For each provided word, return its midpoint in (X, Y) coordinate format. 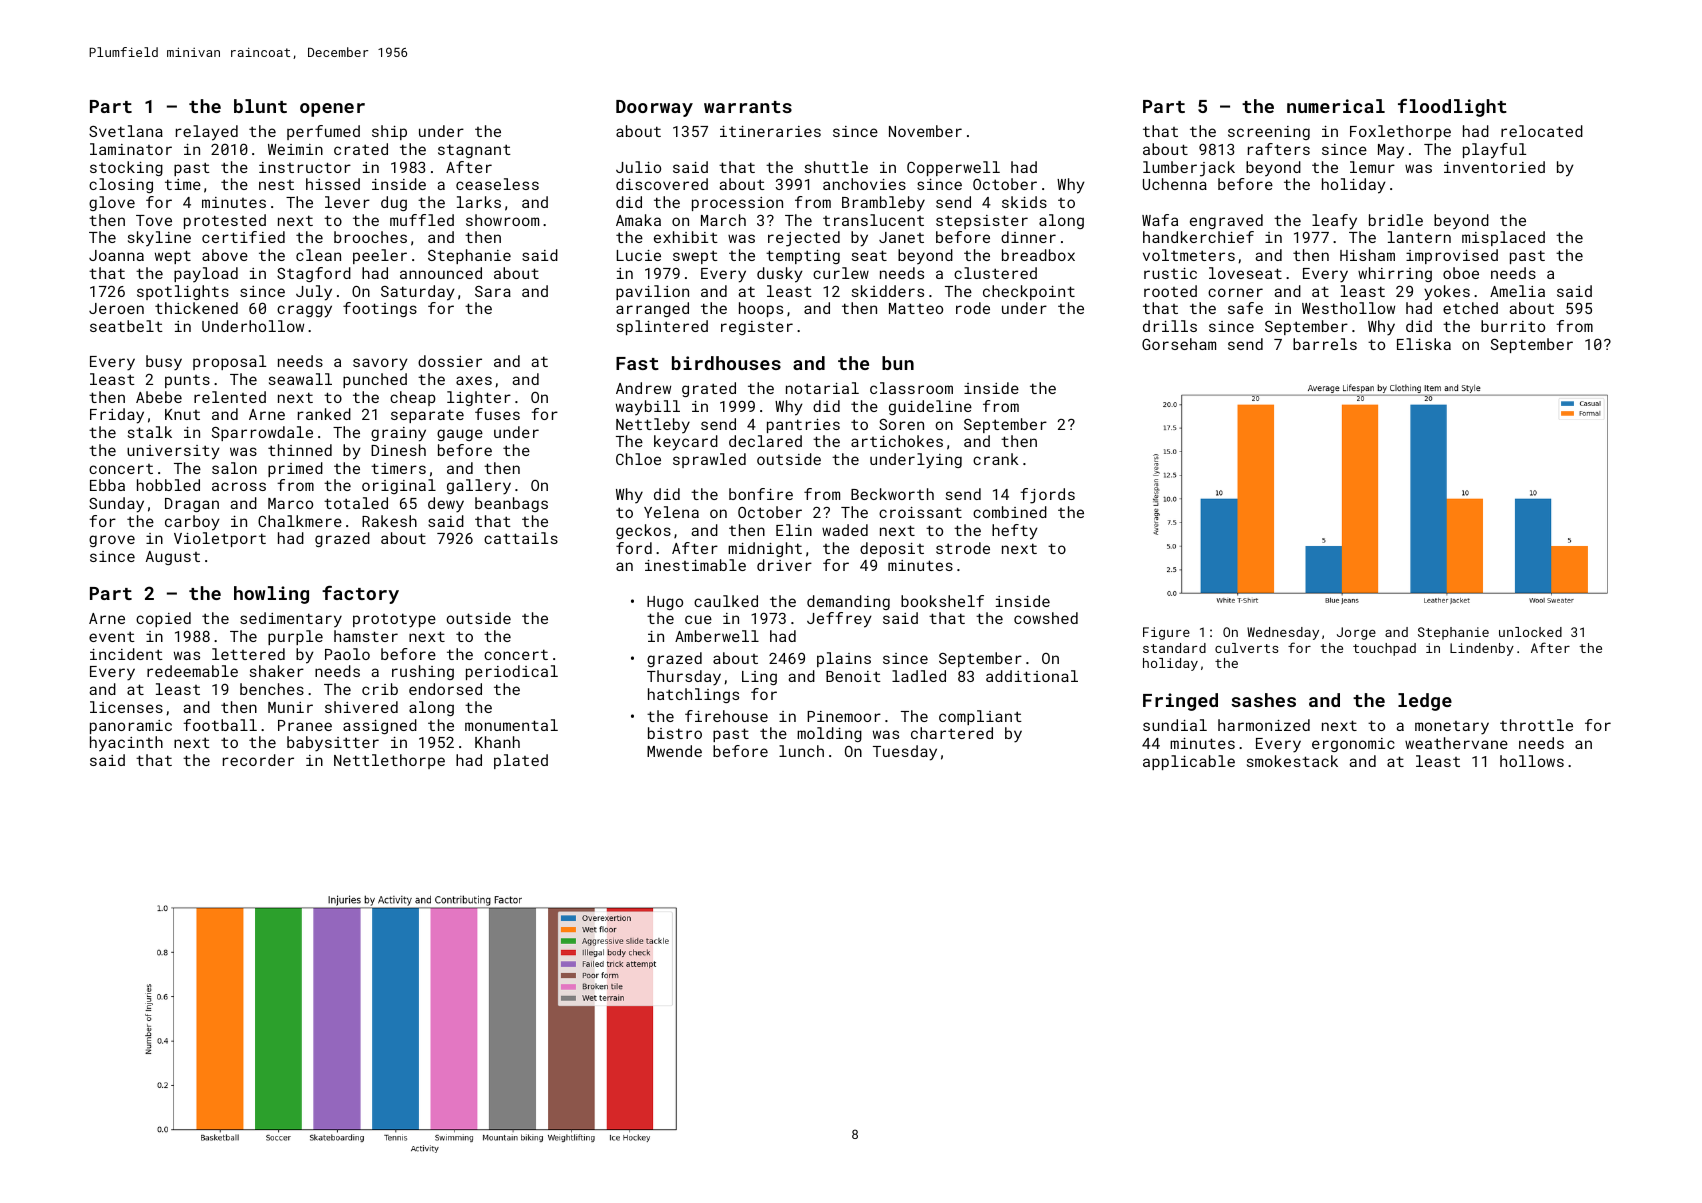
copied (163, 619)
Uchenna (1175, 184)
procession (737, 204)
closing (121, 185)
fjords (1047, 496)
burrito (1513, 326)
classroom (911, 388)
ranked (324, 414)
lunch (801, 751)
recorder (258, 760)
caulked (726, 601)
